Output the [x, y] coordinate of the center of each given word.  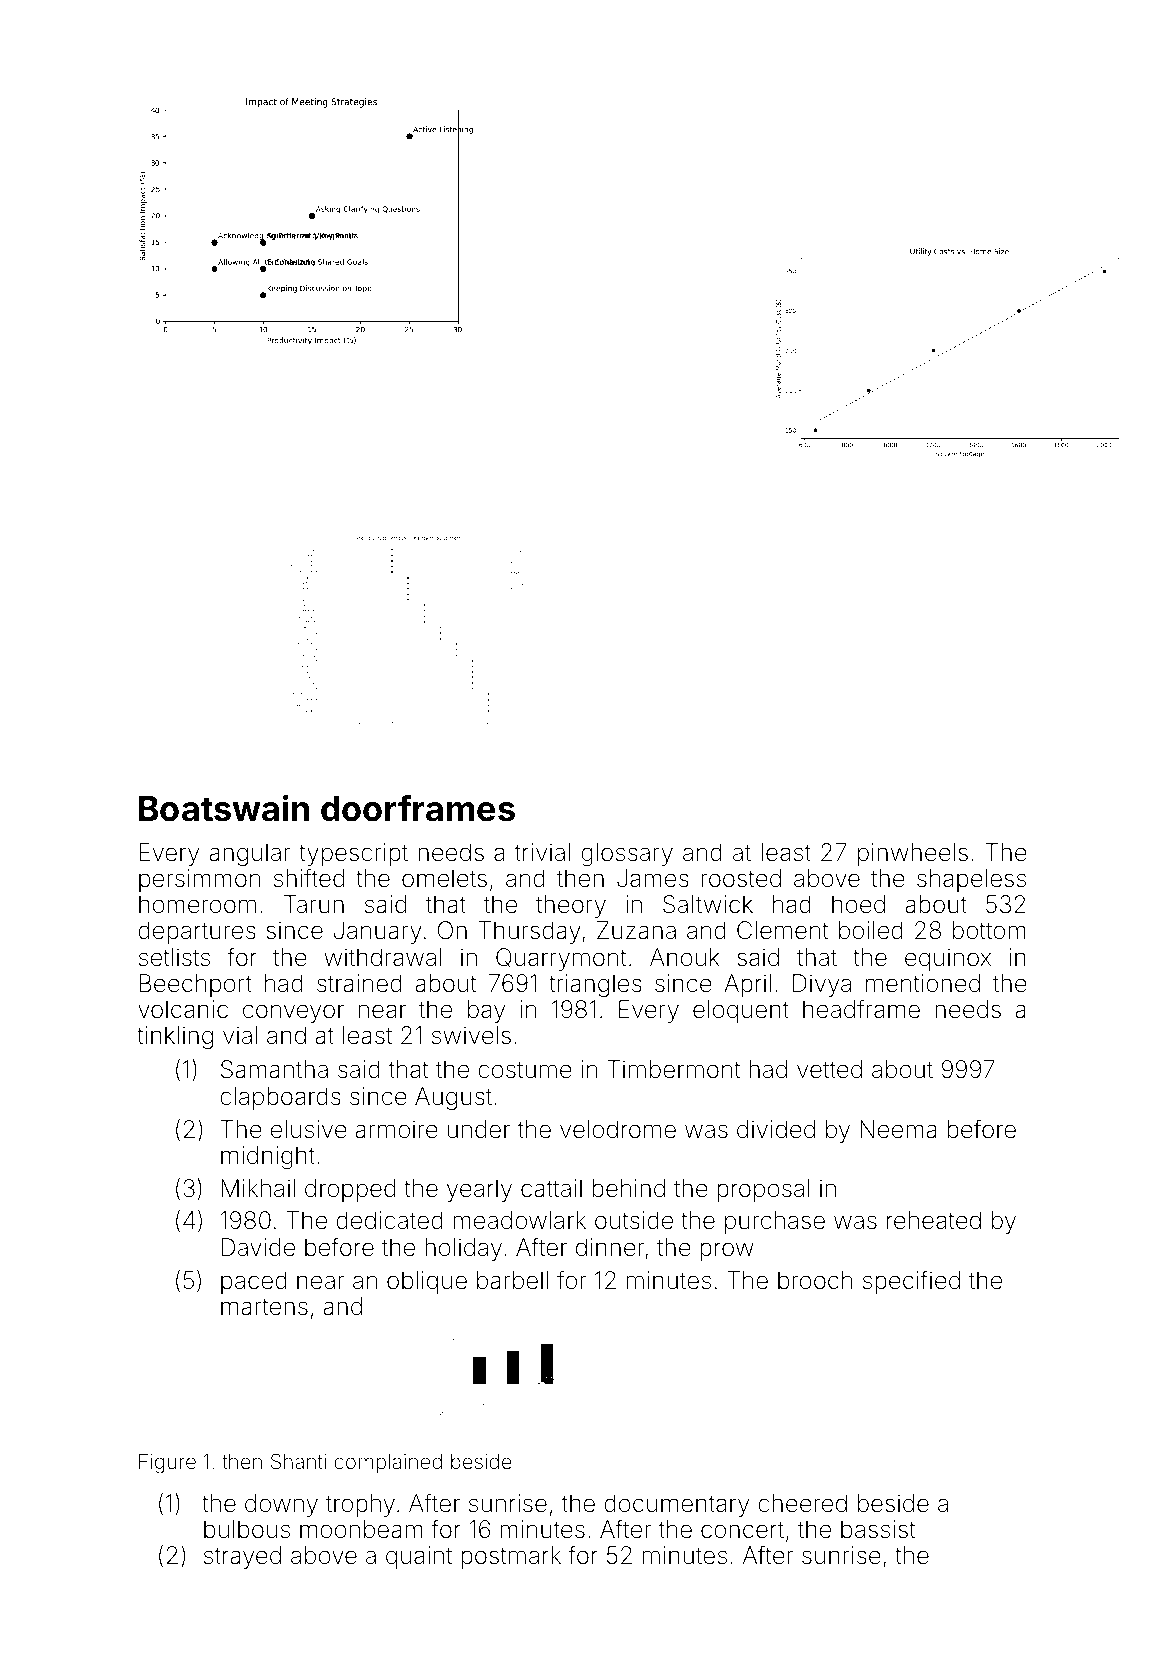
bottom [989, 930]
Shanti [298, 1461]
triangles [595, 985]
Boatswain [224, 808]
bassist [878, 1529]
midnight [268, 1157]
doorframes [418, 808]
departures [197, 932]
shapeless [971, 880]
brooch [815, 1280]
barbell [512, 1280]
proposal [763, 1190]
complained [388, 1463]
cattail [551, 1188]
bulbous [247, 1529]
